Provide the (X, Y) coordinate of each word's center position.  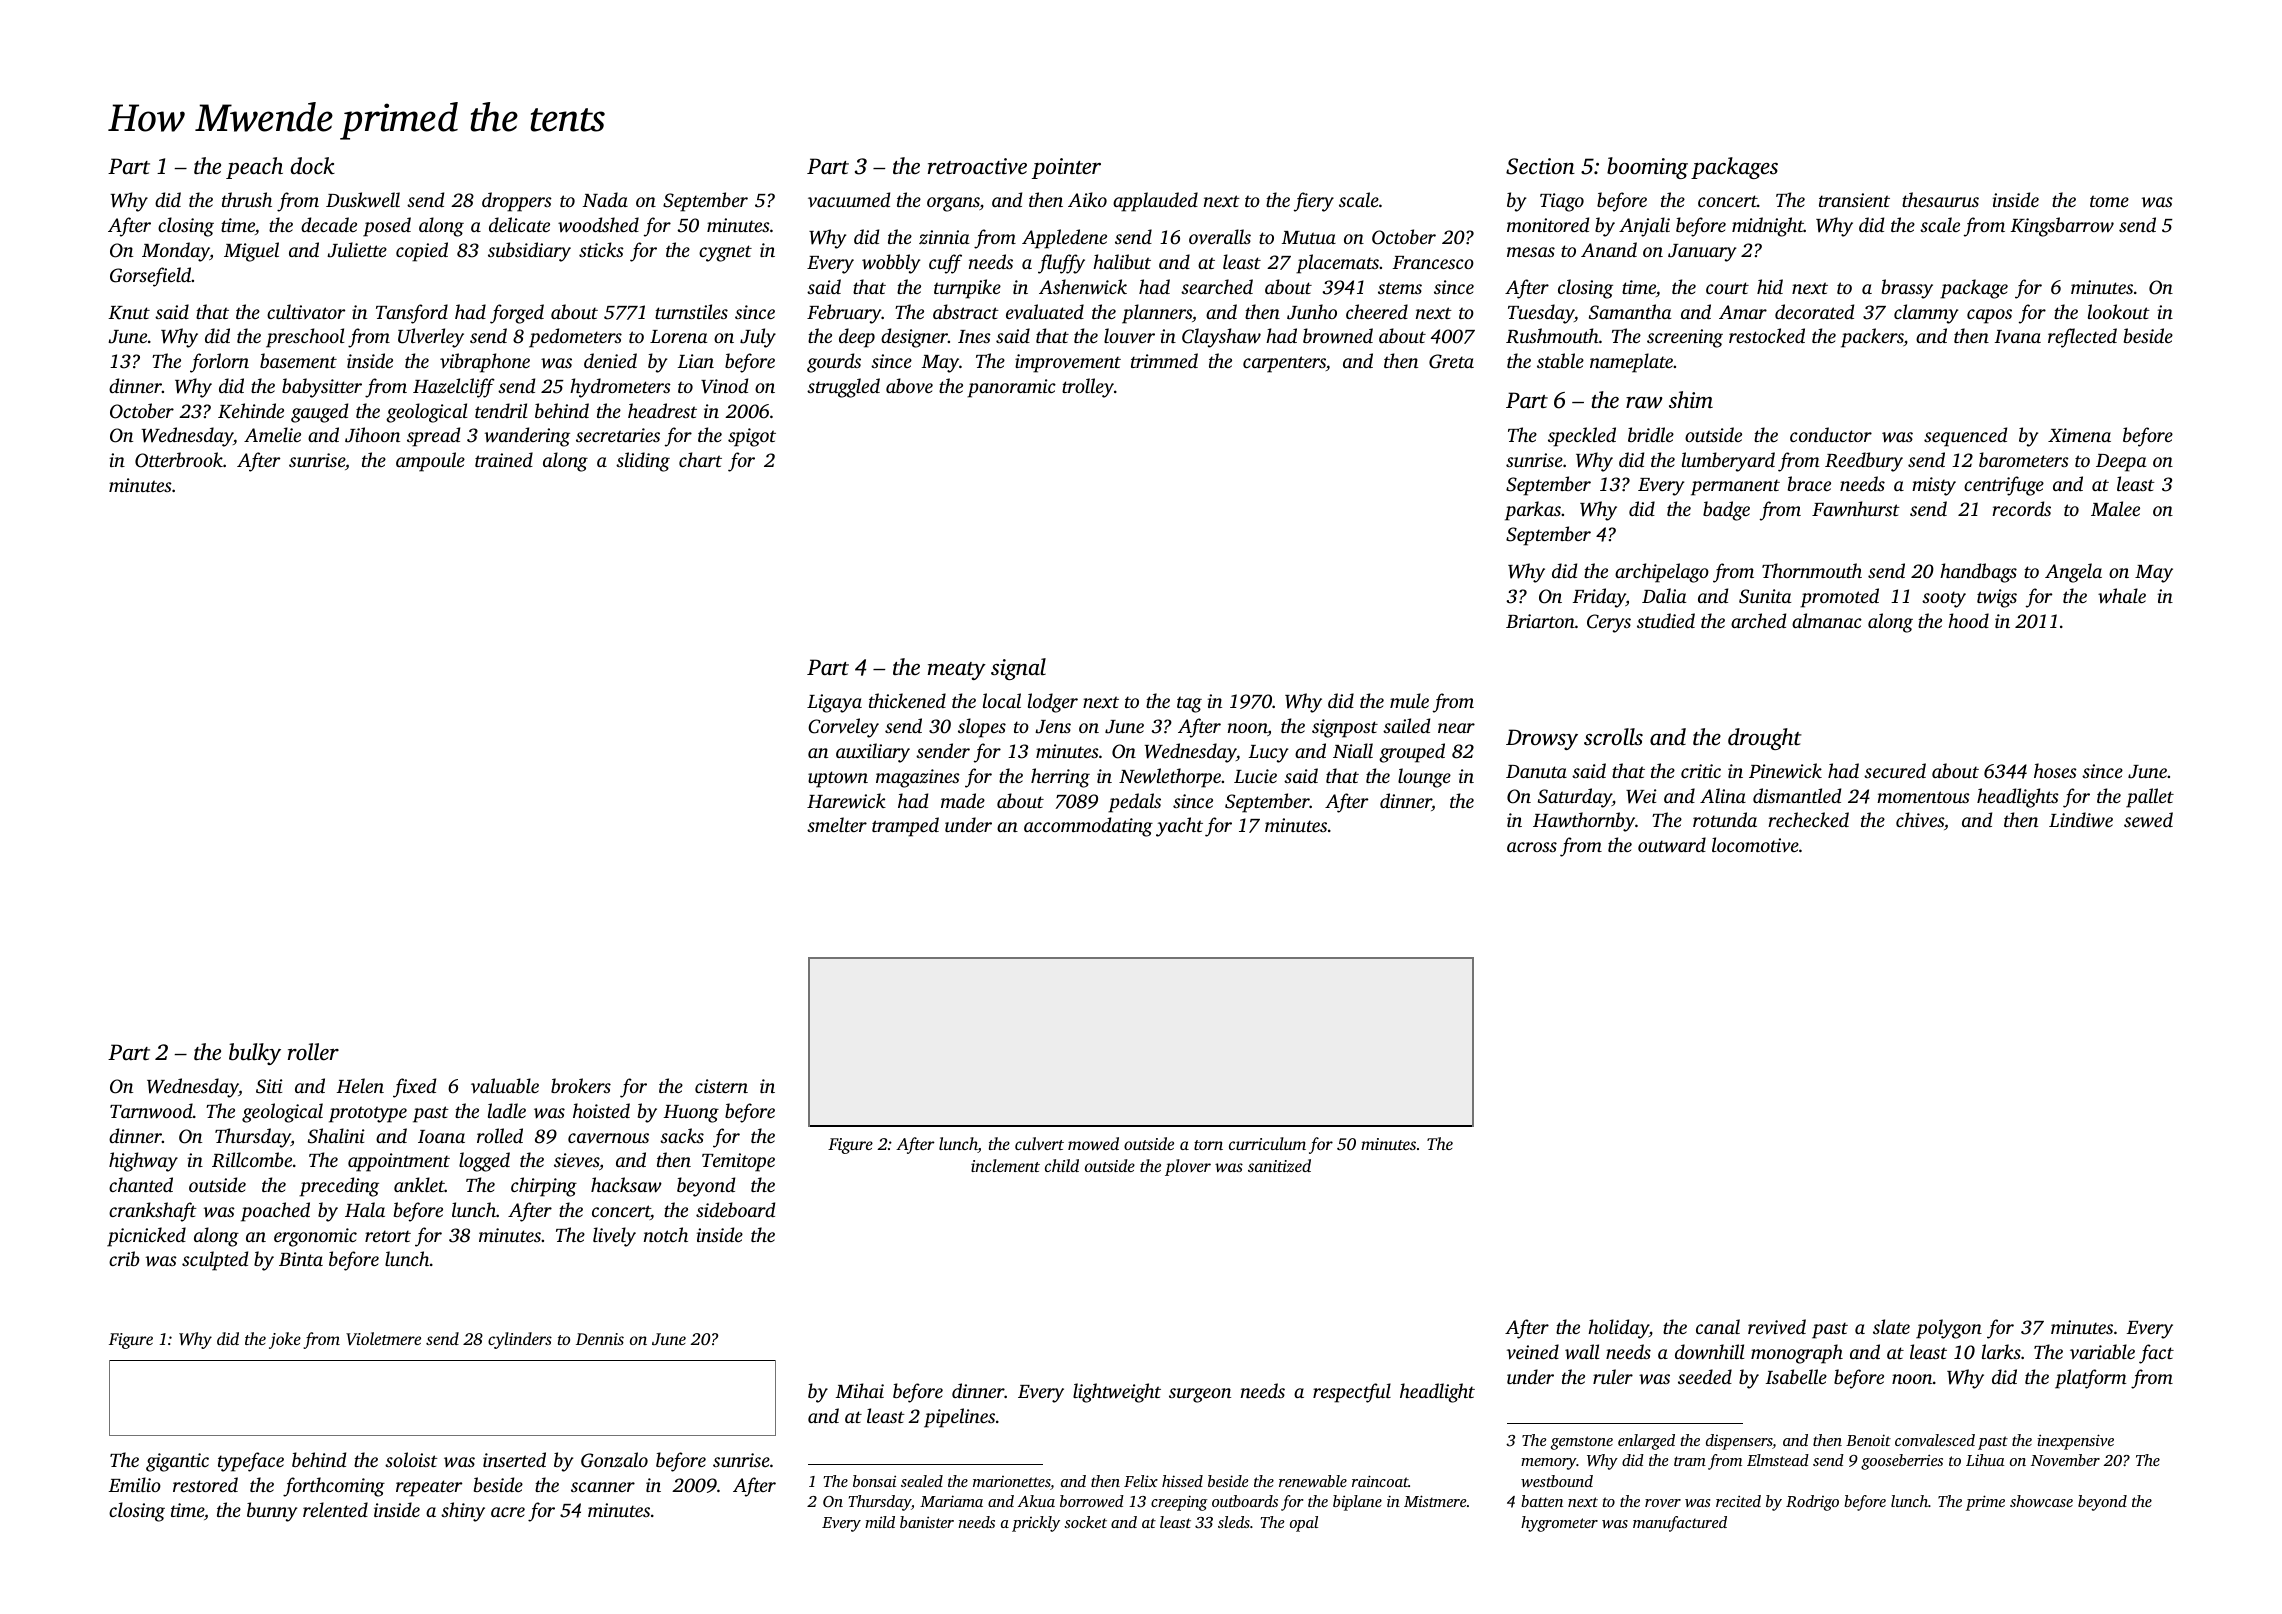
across (1532, 847)
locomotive (1755, 844)
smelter (837, 824)
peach (254, 168)
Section (1540, 166)
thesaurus (1940, 199)
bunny (272, 1512)
